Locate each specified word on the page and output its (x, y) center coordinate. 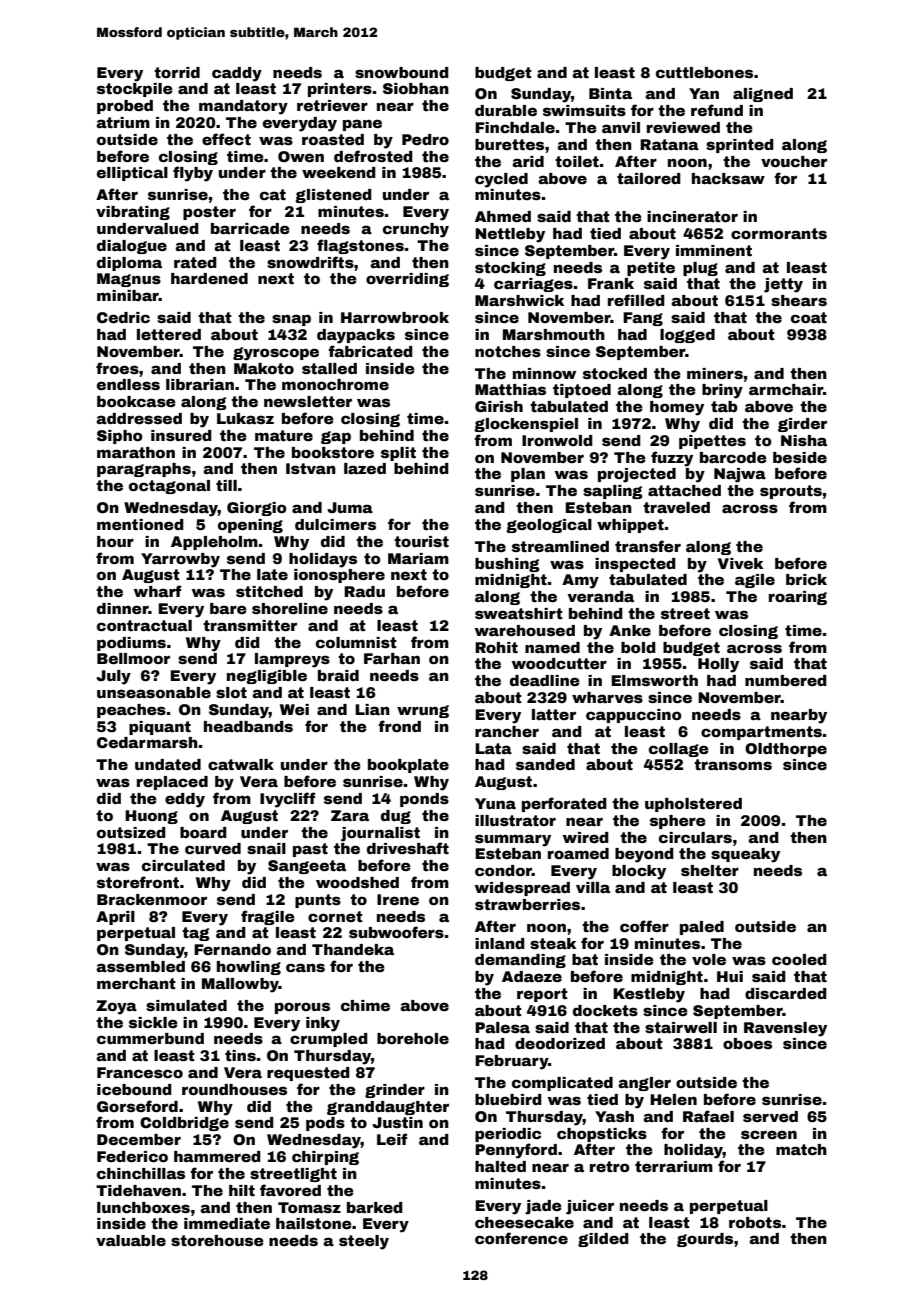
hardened (209, 278)
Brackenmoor (152, 899)
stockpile (135, 90)
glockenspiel (526, 425)
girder (802, 425)
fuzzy (672, 459)
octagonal (169, 487)
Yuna (495, 803)
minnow (544, 373)
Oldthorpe (786, 750)
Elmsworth (654, 680)
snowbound (402, 72)
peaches (131, 711)
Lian (372, 709)
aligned (763, 95)
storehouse (217, 1240)
